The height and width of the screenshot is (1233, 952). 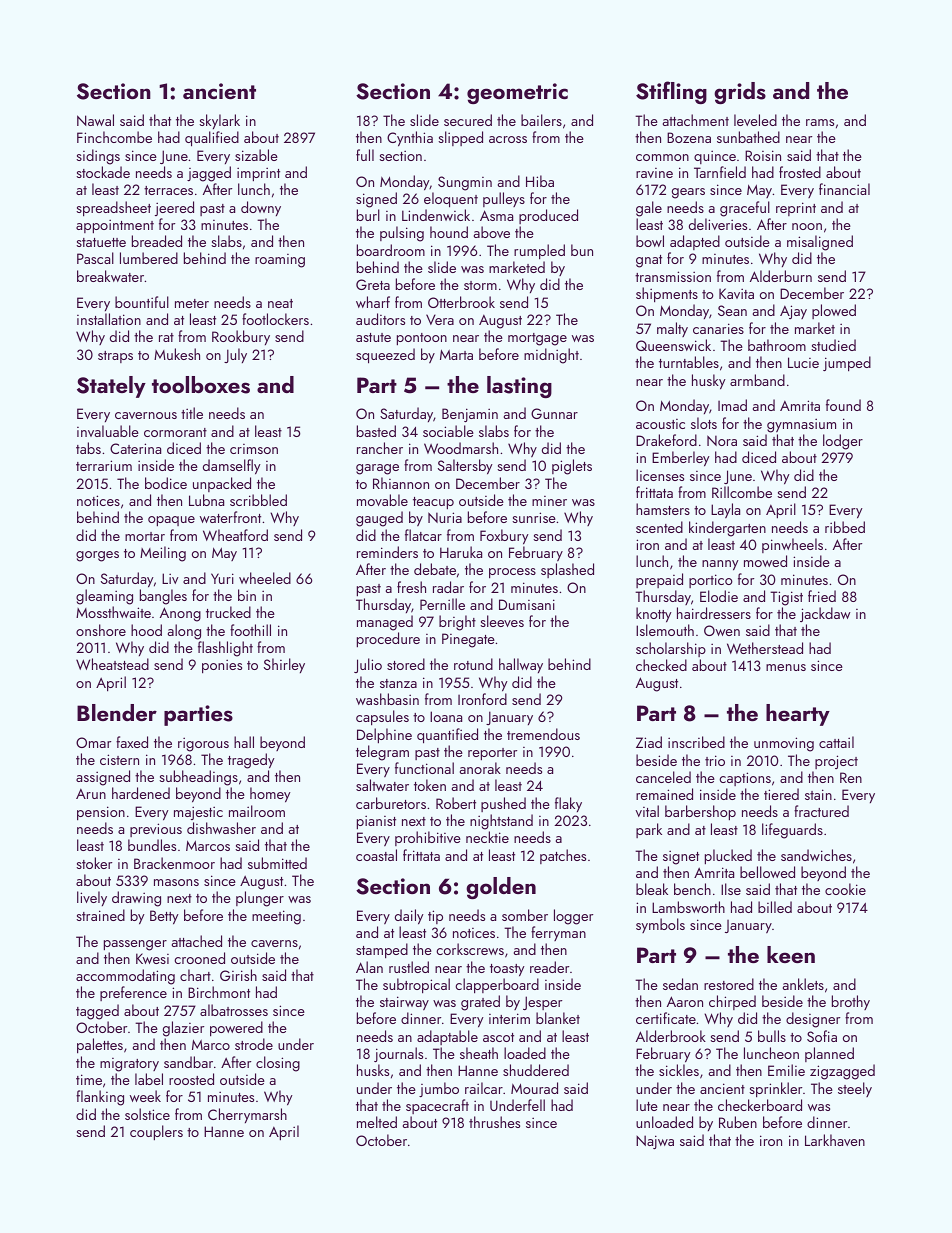 I want to click on lute, so click(x=647, y=1105).
